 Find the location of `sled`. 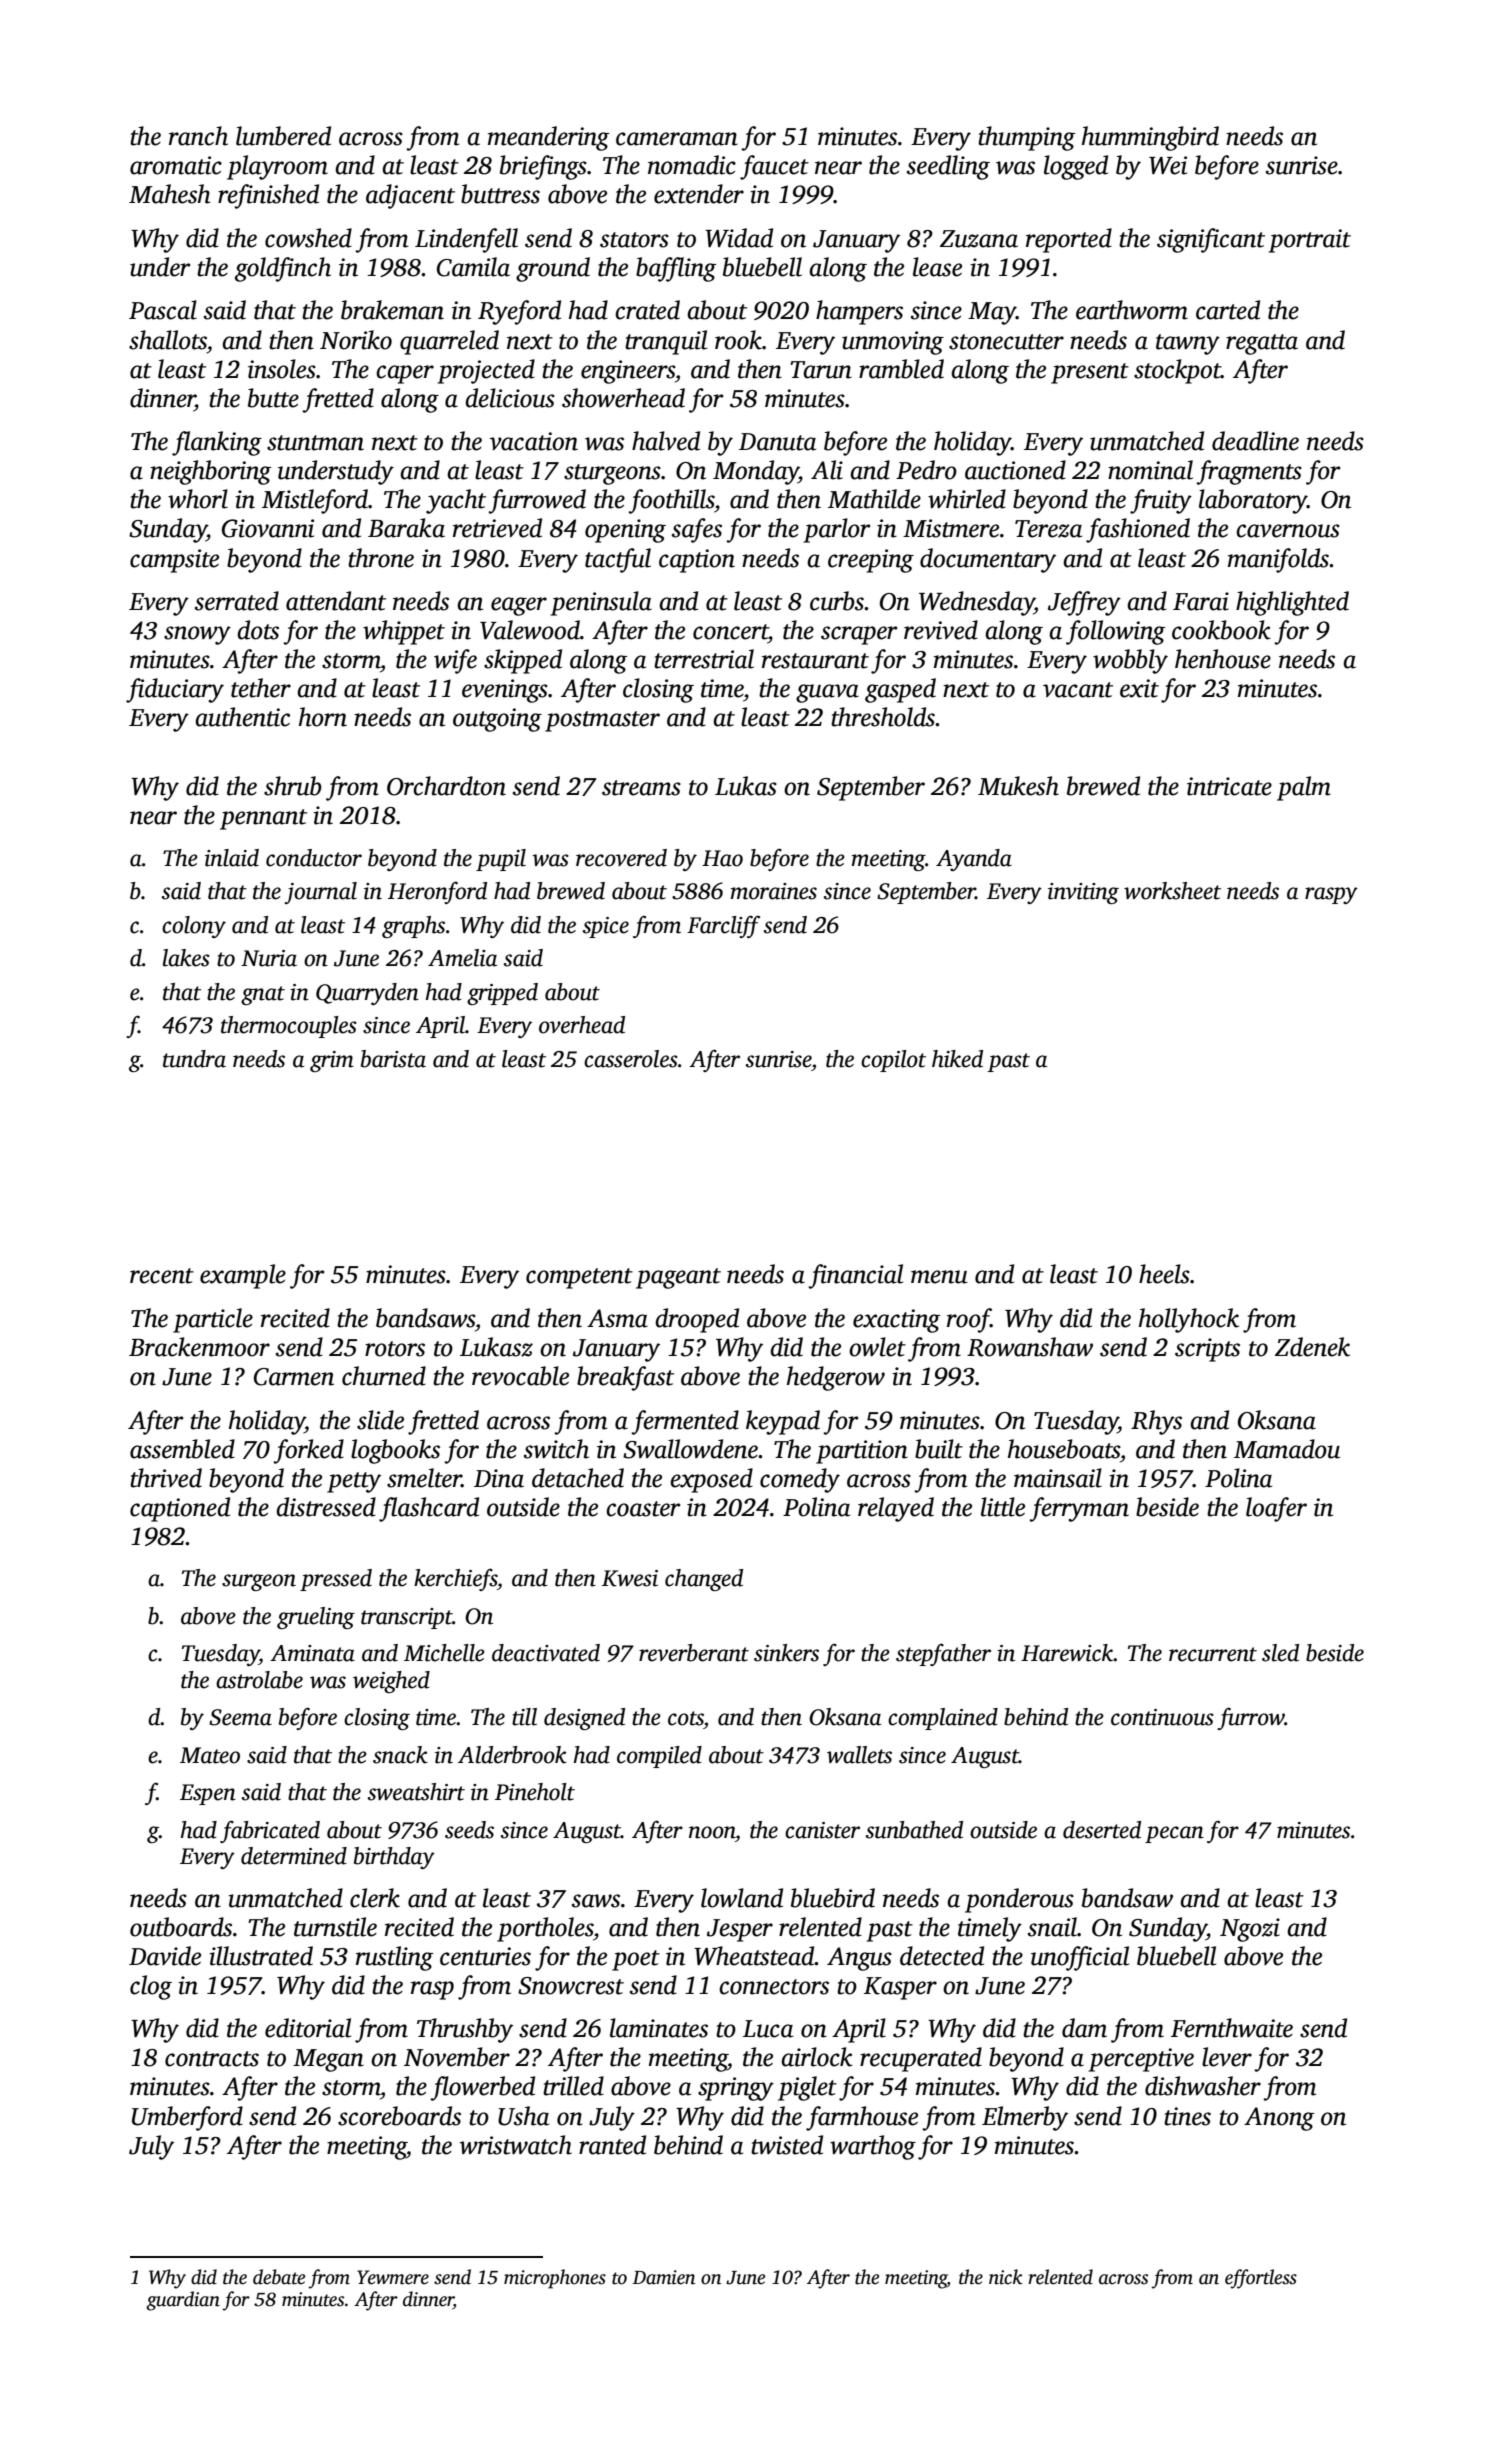

sled is located at coordinates (1280, 1653).
